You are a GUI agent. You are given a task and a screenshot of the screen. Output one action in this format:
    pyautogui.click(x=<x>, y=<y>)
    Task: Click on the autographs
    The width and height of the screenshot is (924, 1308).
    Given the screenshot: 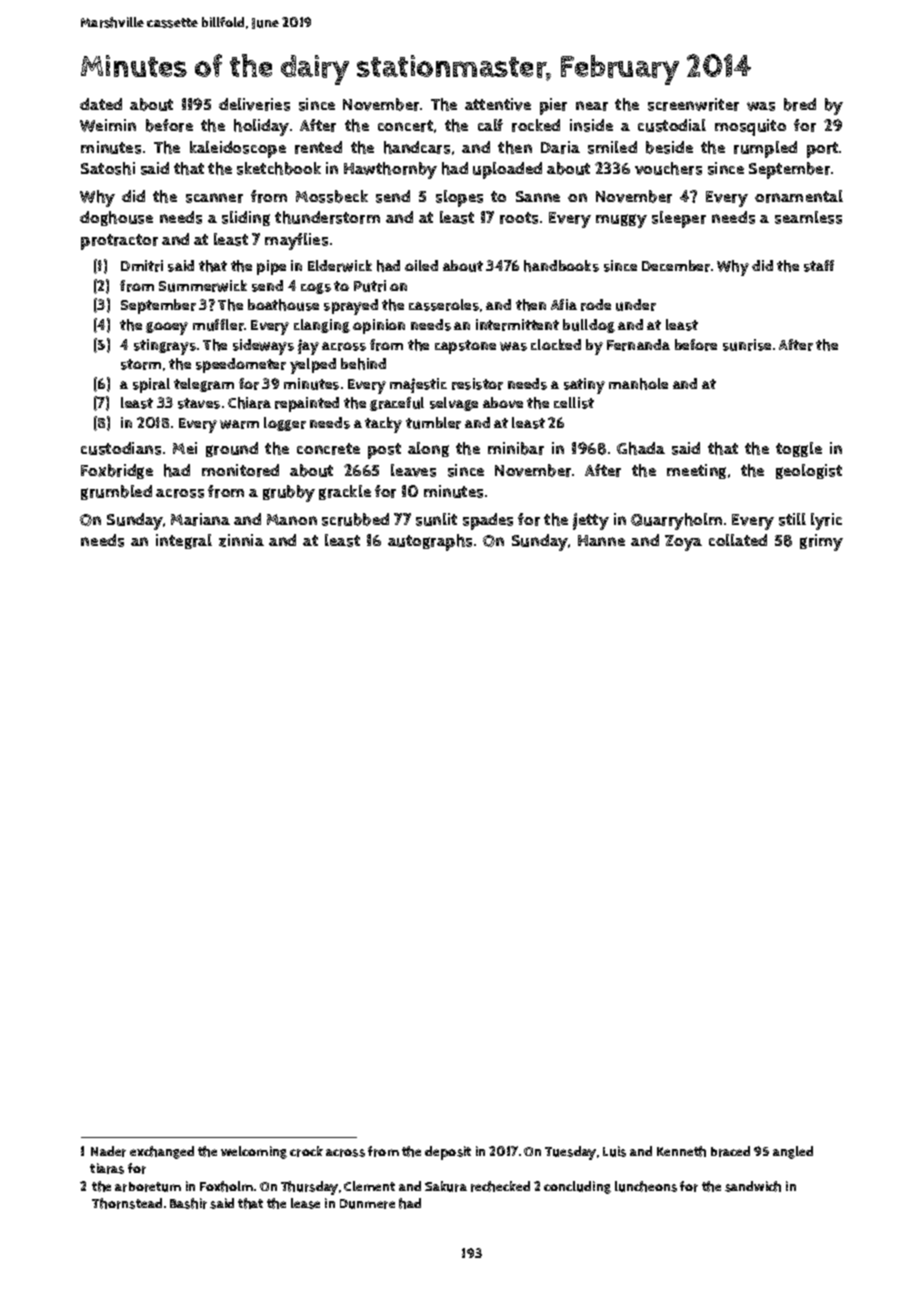 What is the action you would take?
    pyautogui.click(x=430, y=542)
